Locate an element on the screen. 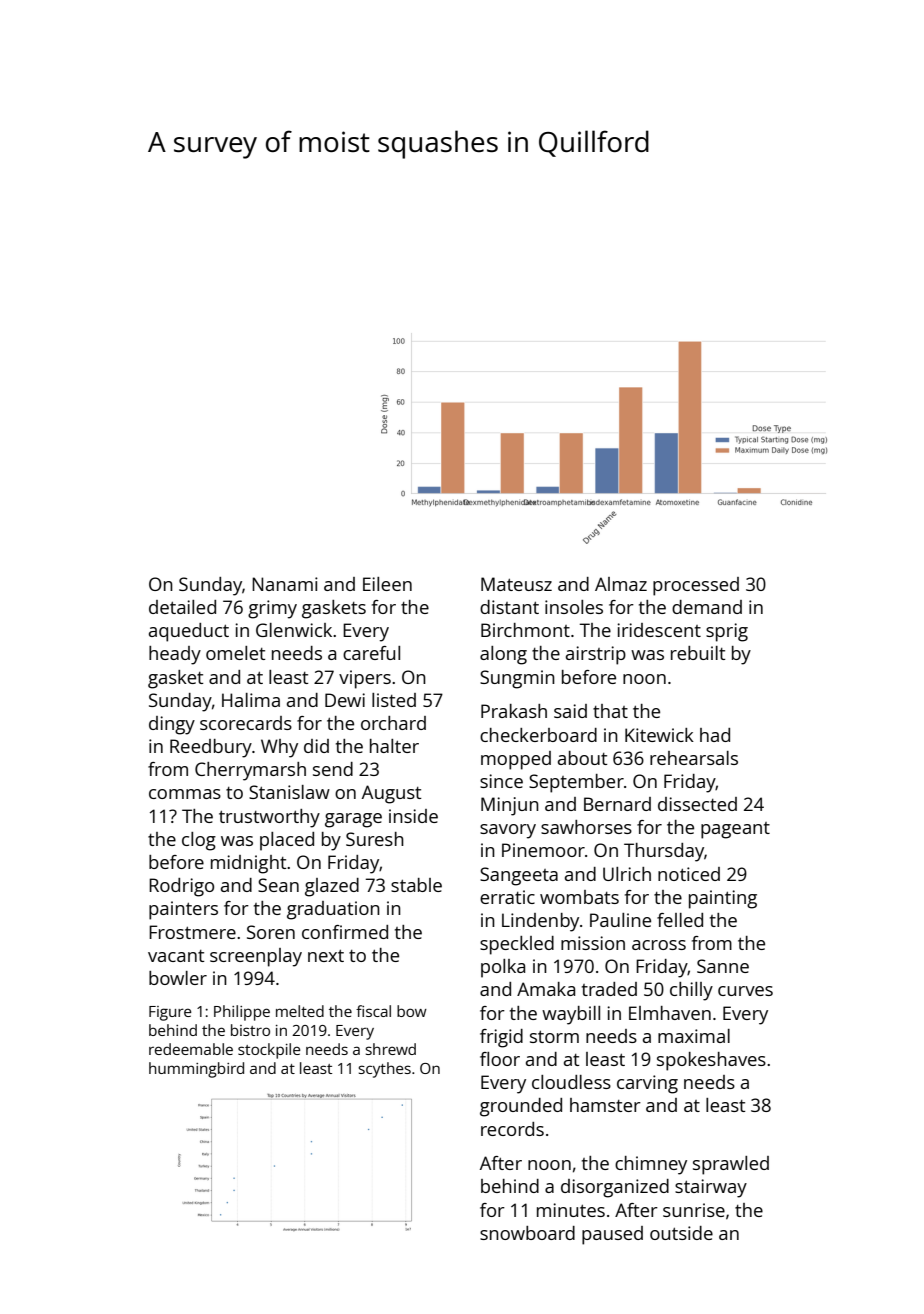  painting is located at coordinates (723, 899).
